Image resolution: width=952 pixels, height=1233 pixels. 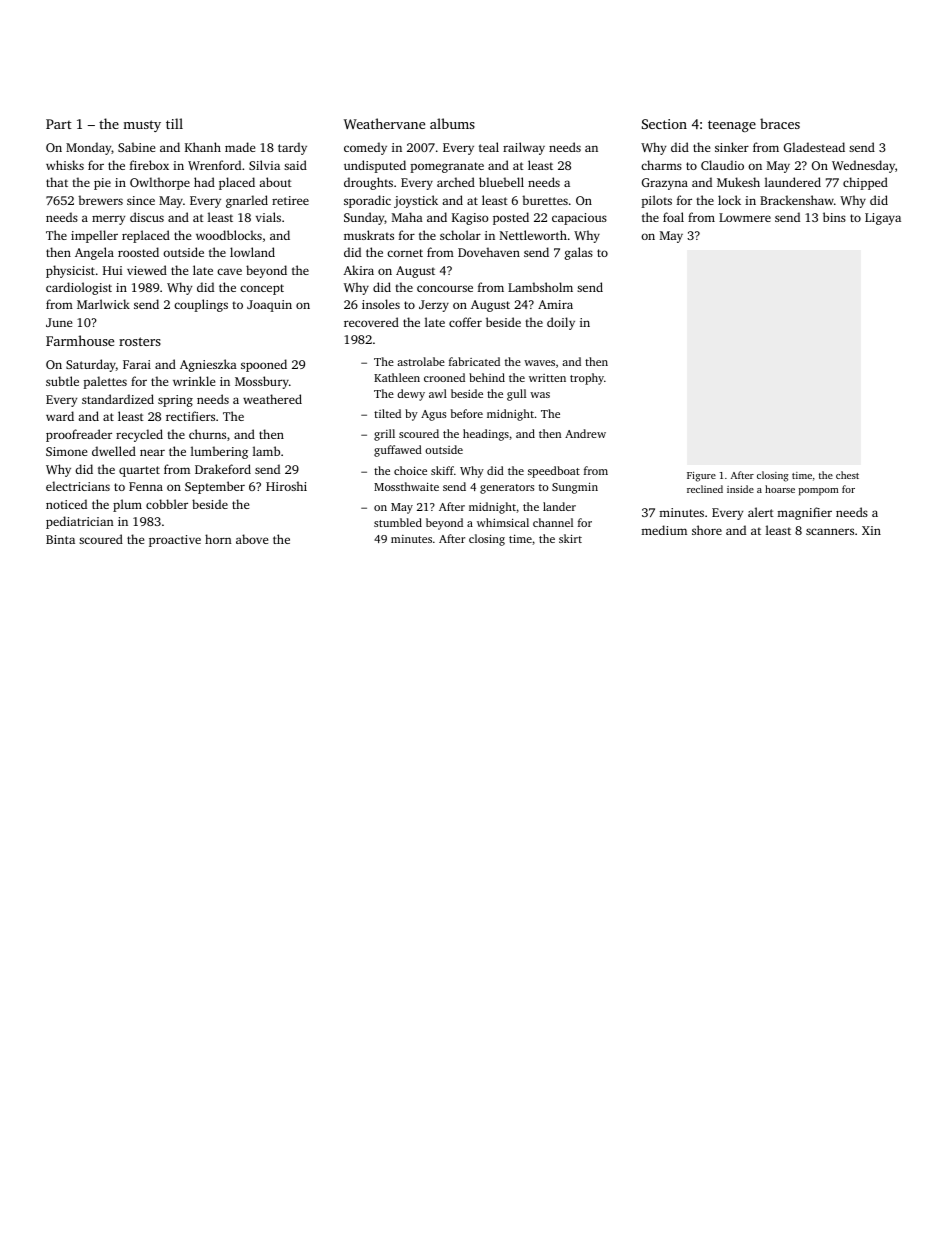 What do you see at coordinates (539, 363) in the document?
I see `waves` at bounding box center [539, 363].
